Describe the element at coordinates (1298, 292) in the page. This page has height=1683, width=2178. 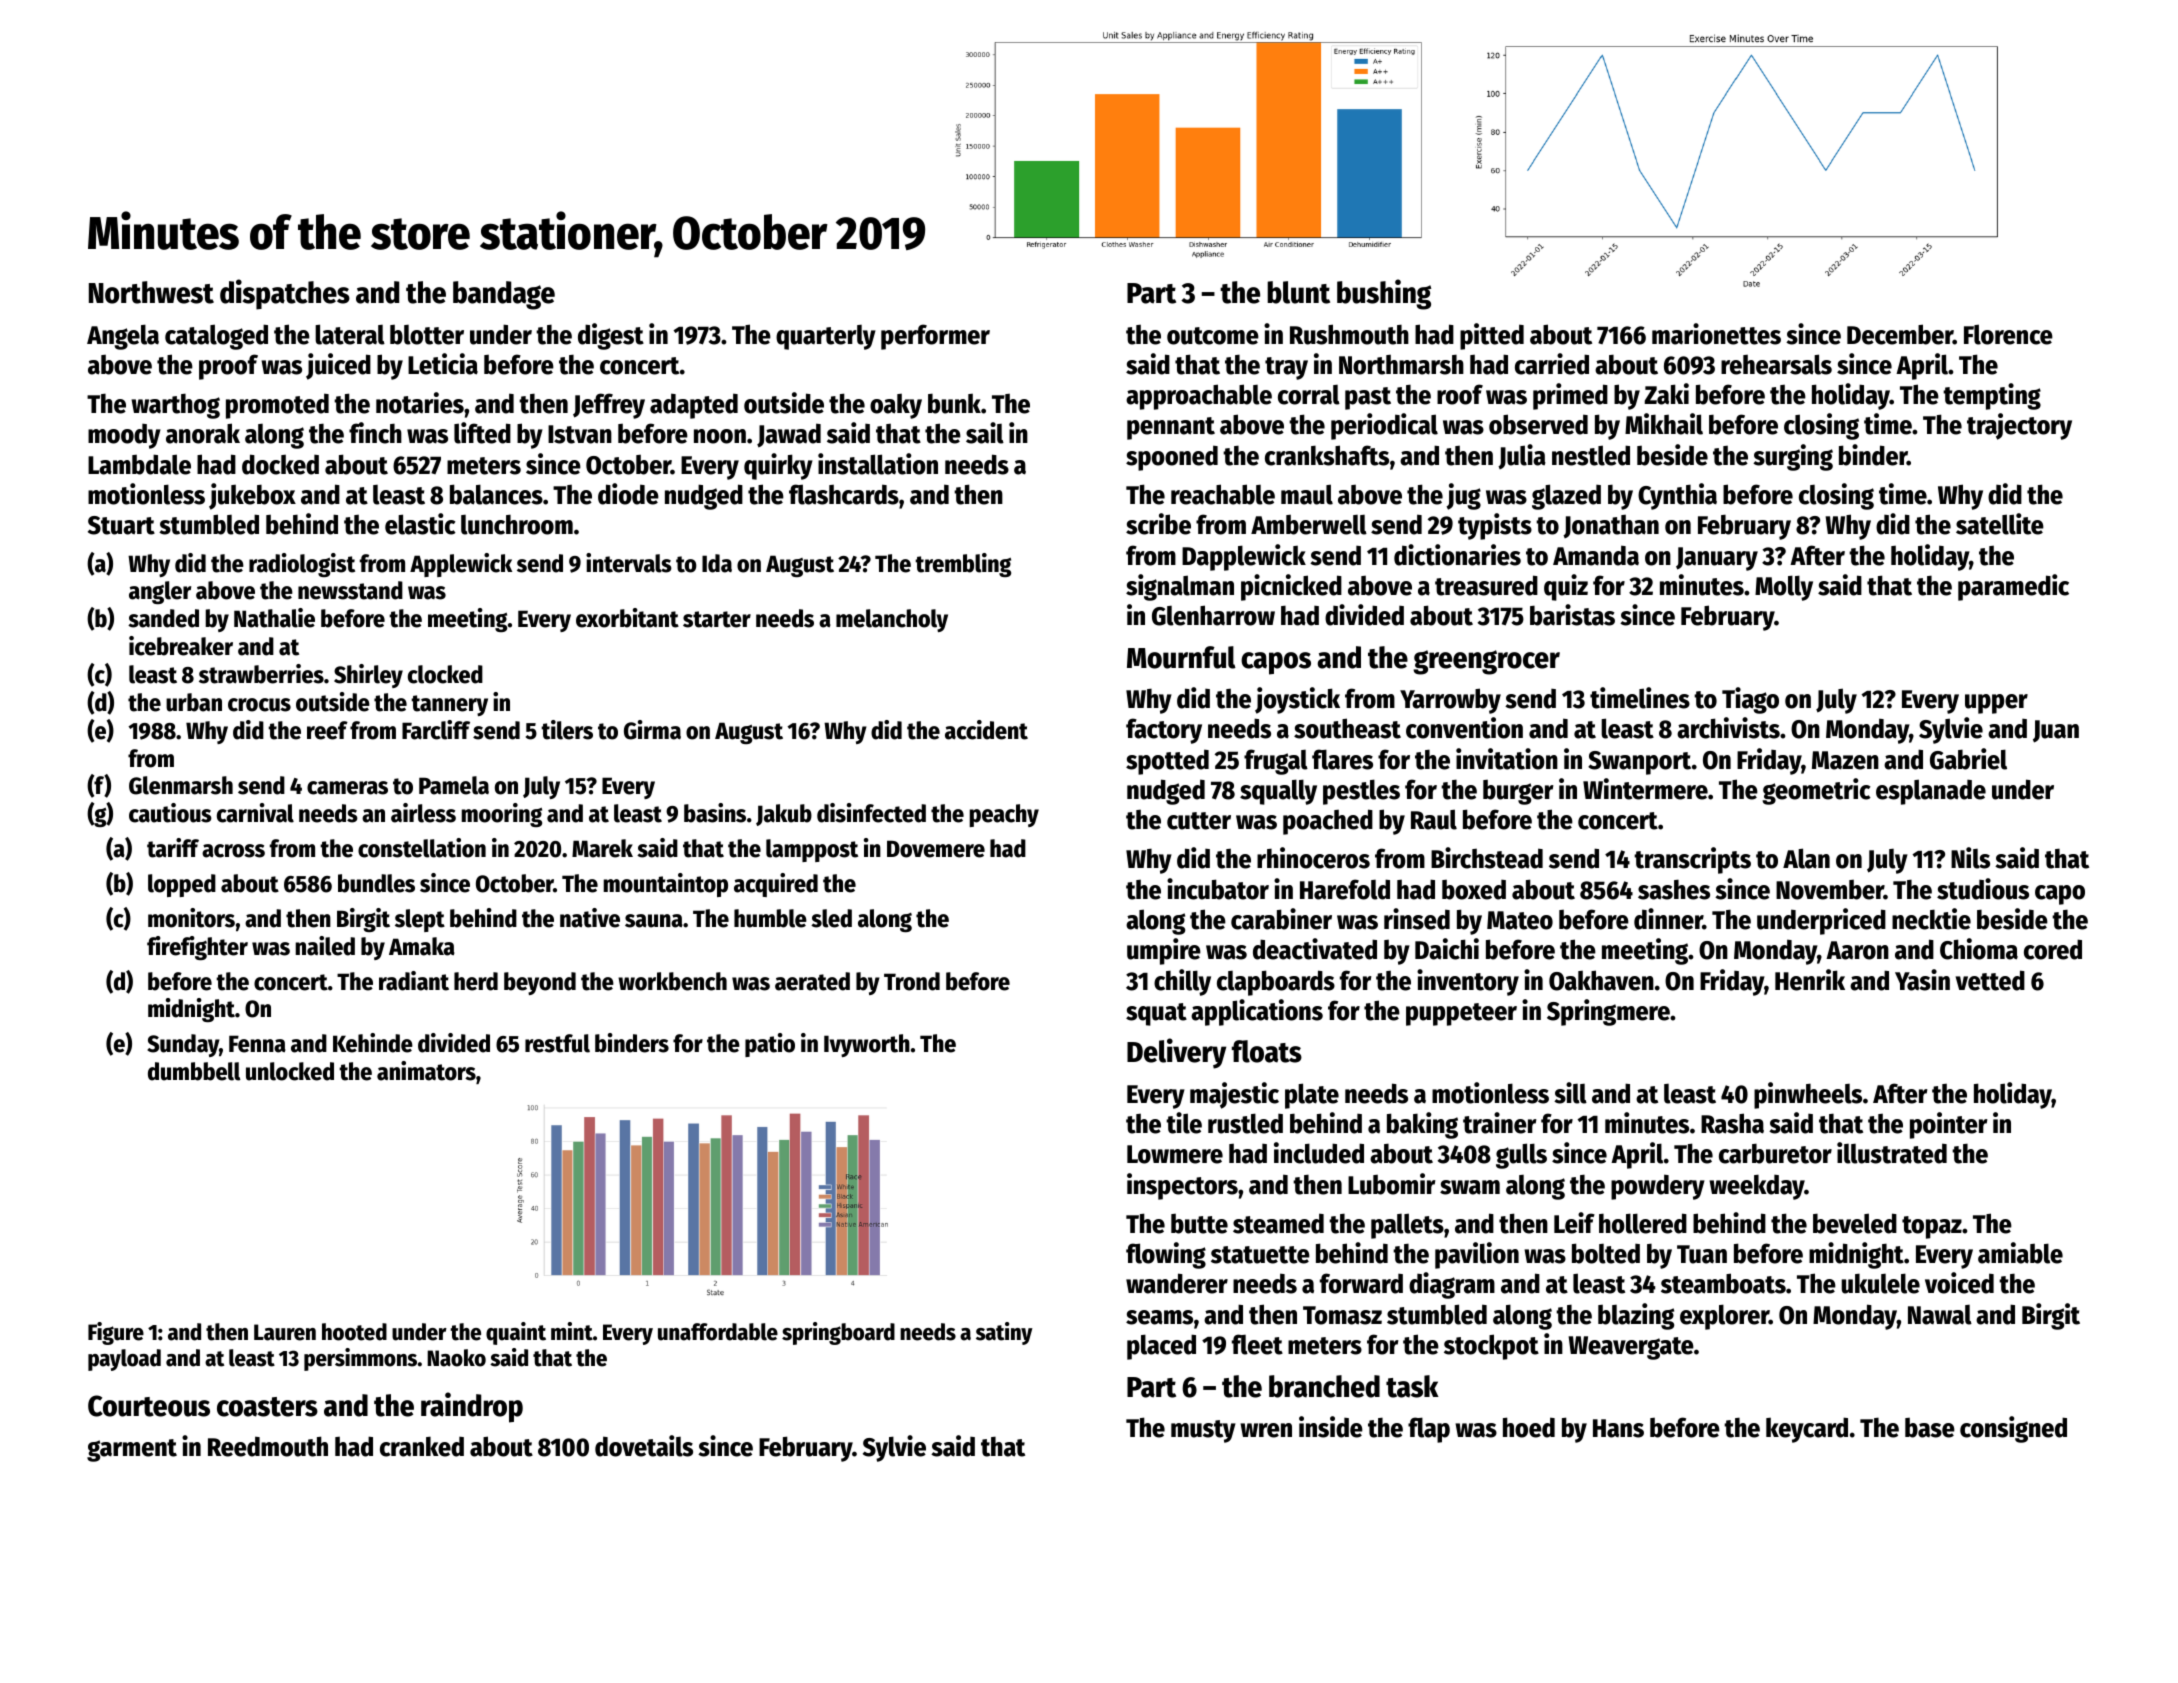
I see `blunt` at that location.
